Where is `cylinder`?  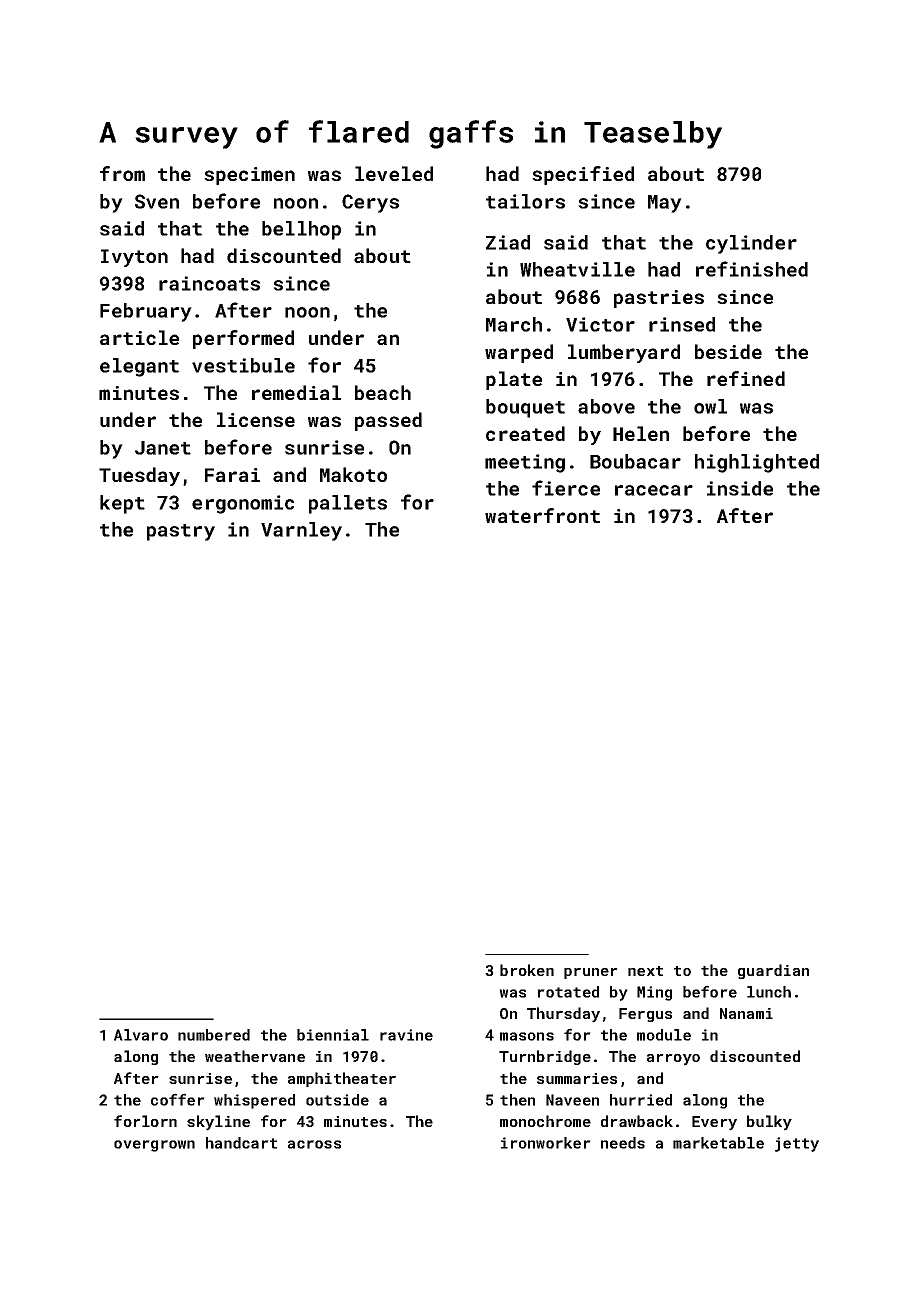 cylinder is located at coordinates (751, 244).
